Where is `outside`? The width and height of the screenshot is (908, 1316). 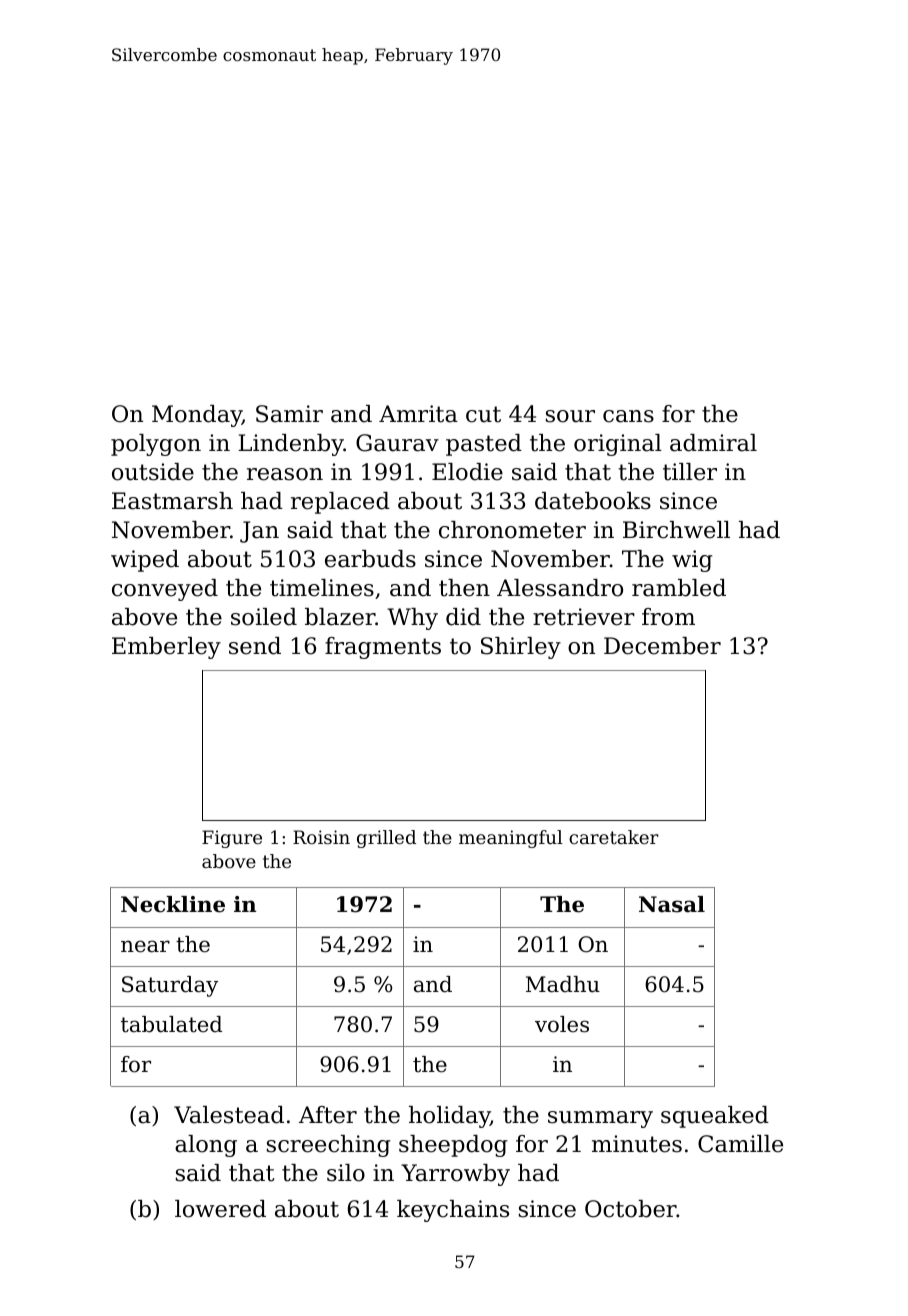 outside is located at coordinates (153, 472).
